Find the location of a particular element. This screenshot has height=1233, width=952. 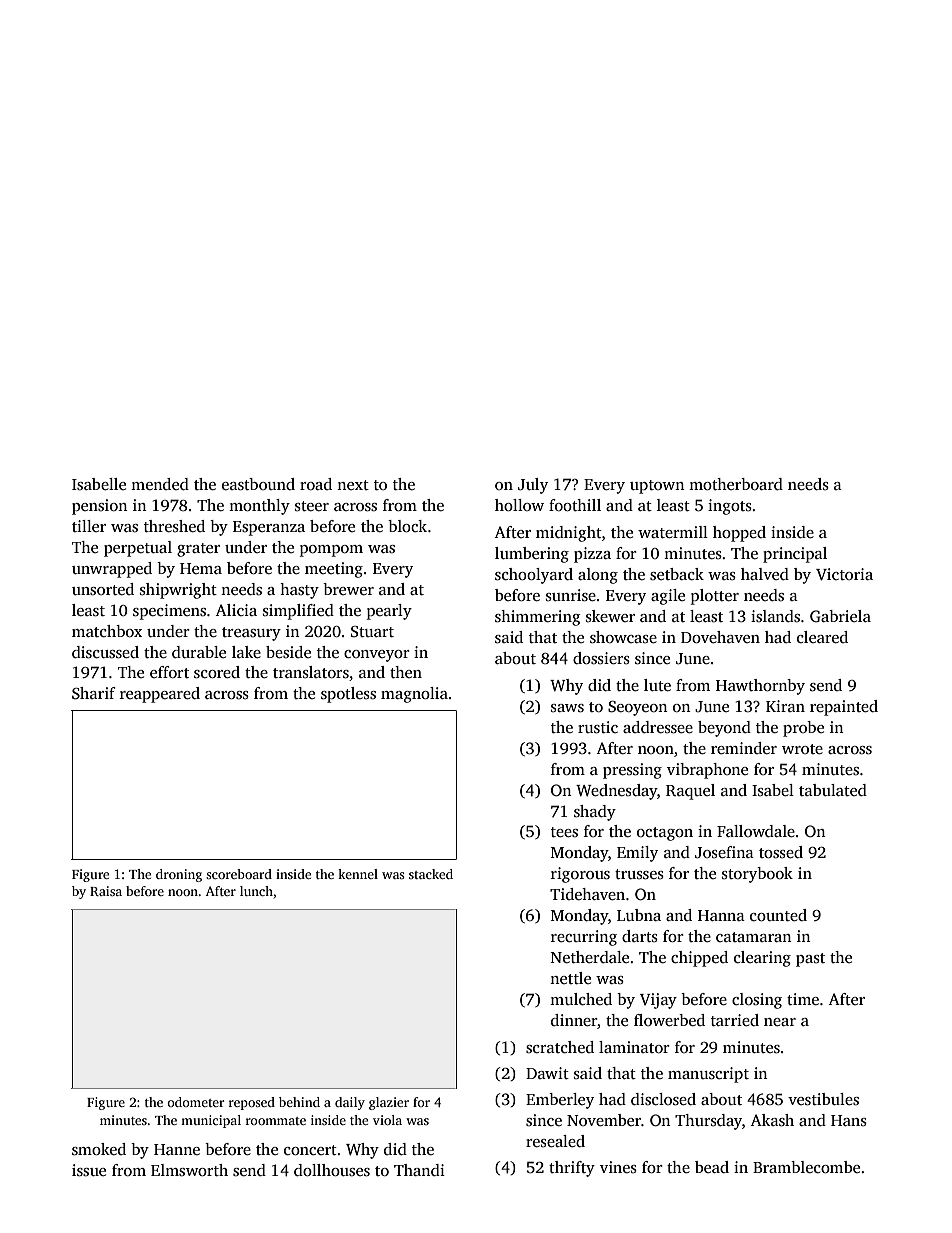

time is located at coordinates (803, 999).
